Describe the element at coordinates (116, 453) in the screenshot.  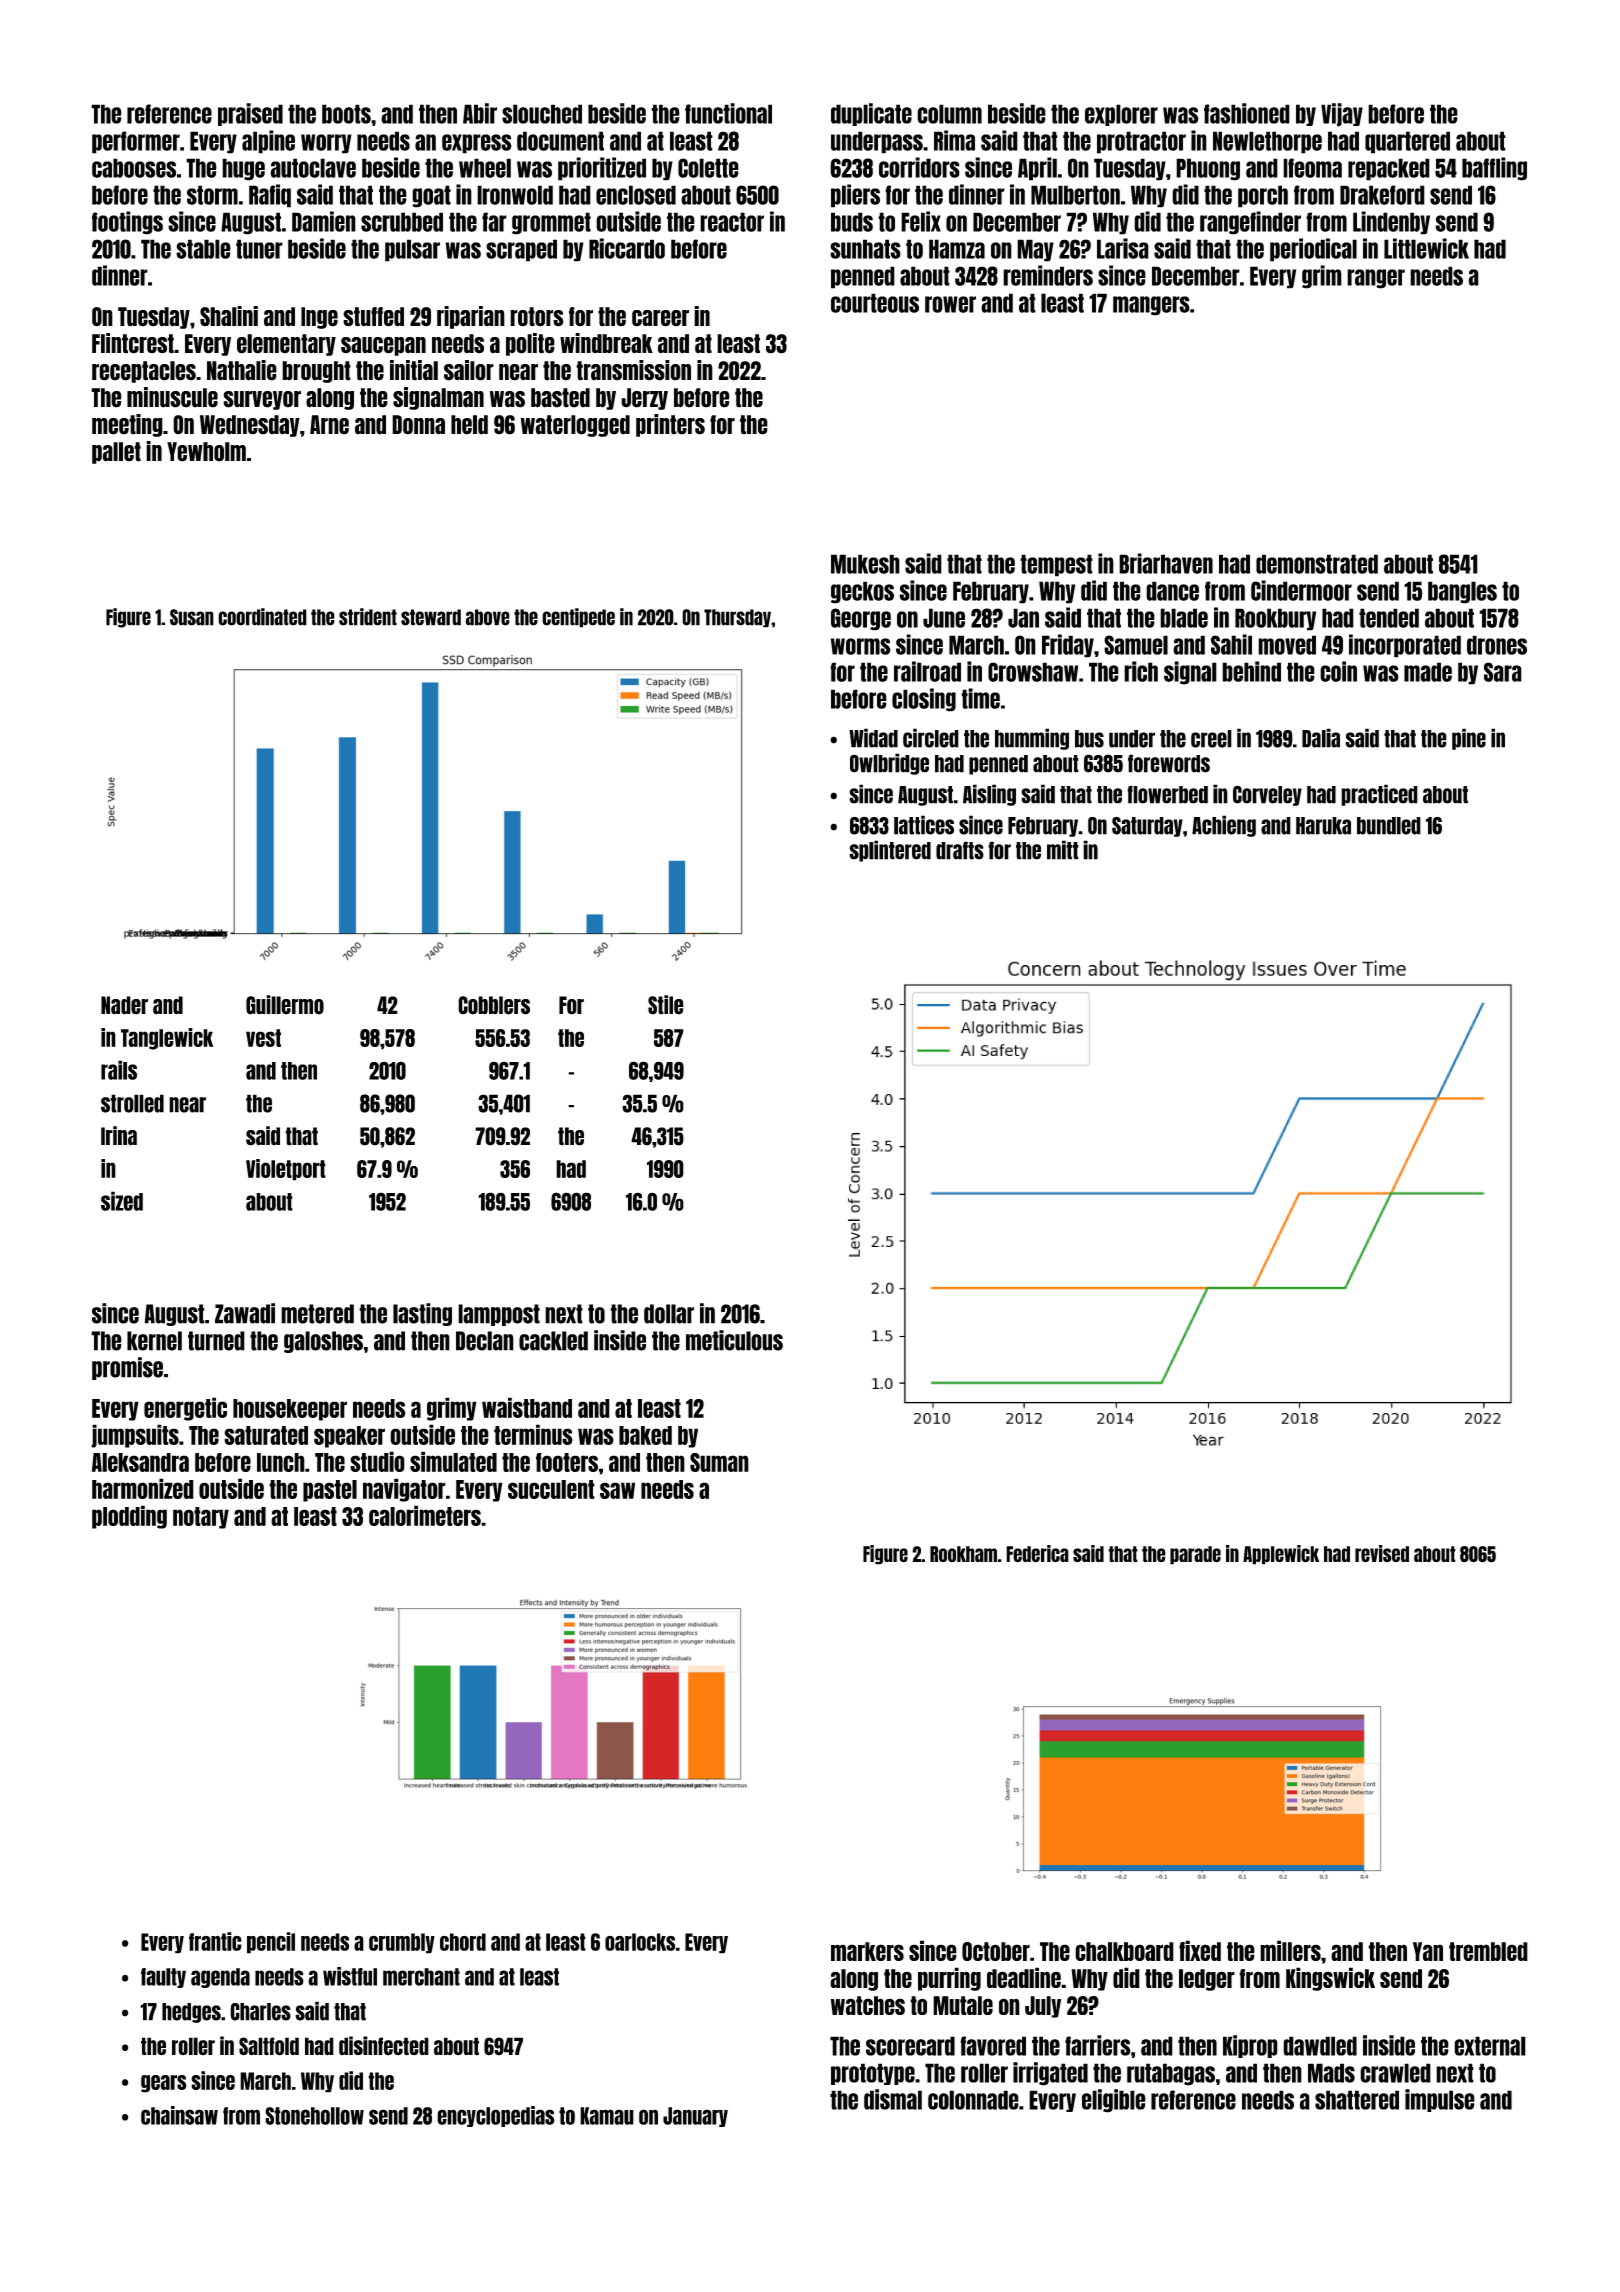
I see `pallet` at that location.
